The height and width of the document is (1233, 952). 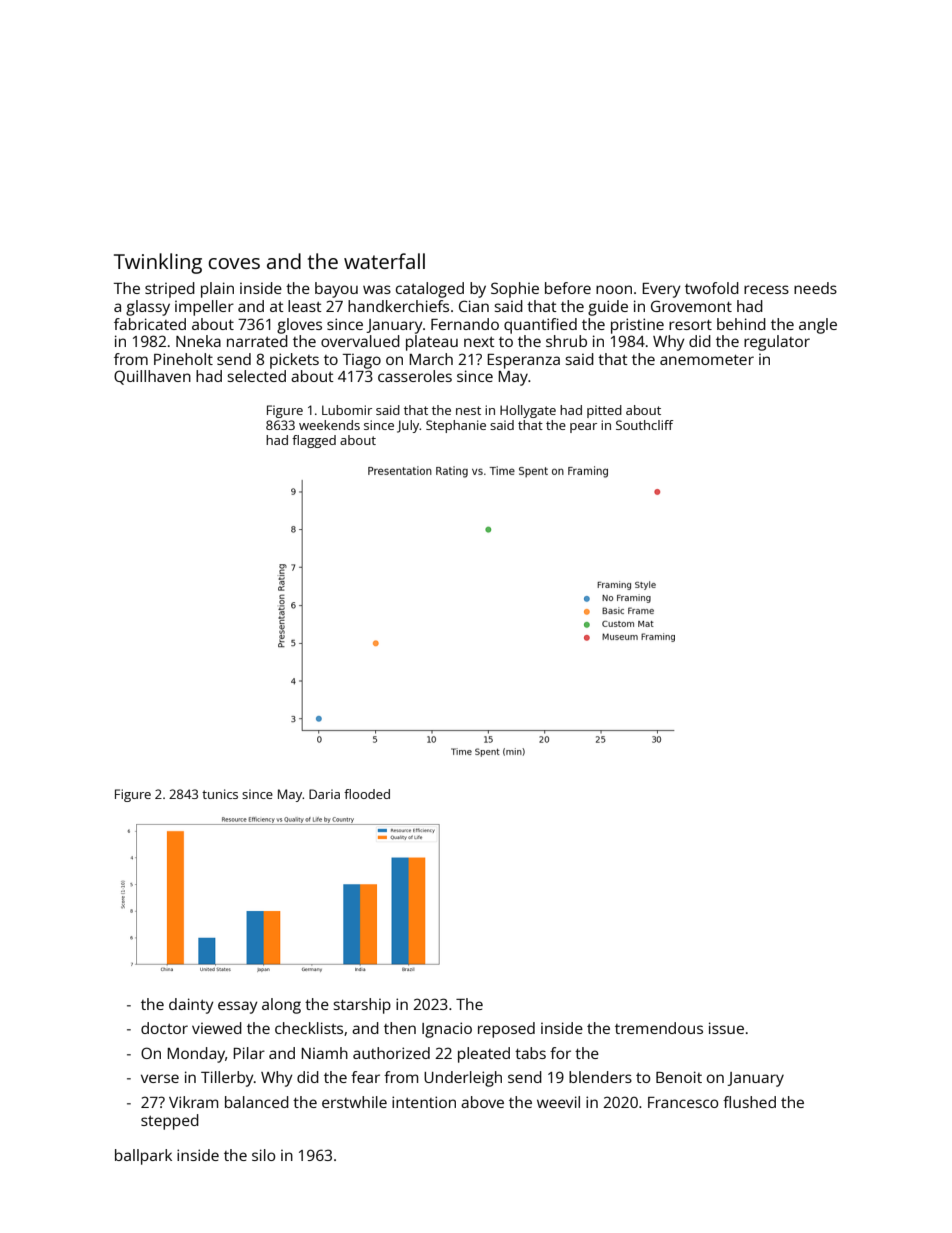 What do you see at coordinates (324, 794) in the document?
I see `Daria` at bounding box center [324, 794].
